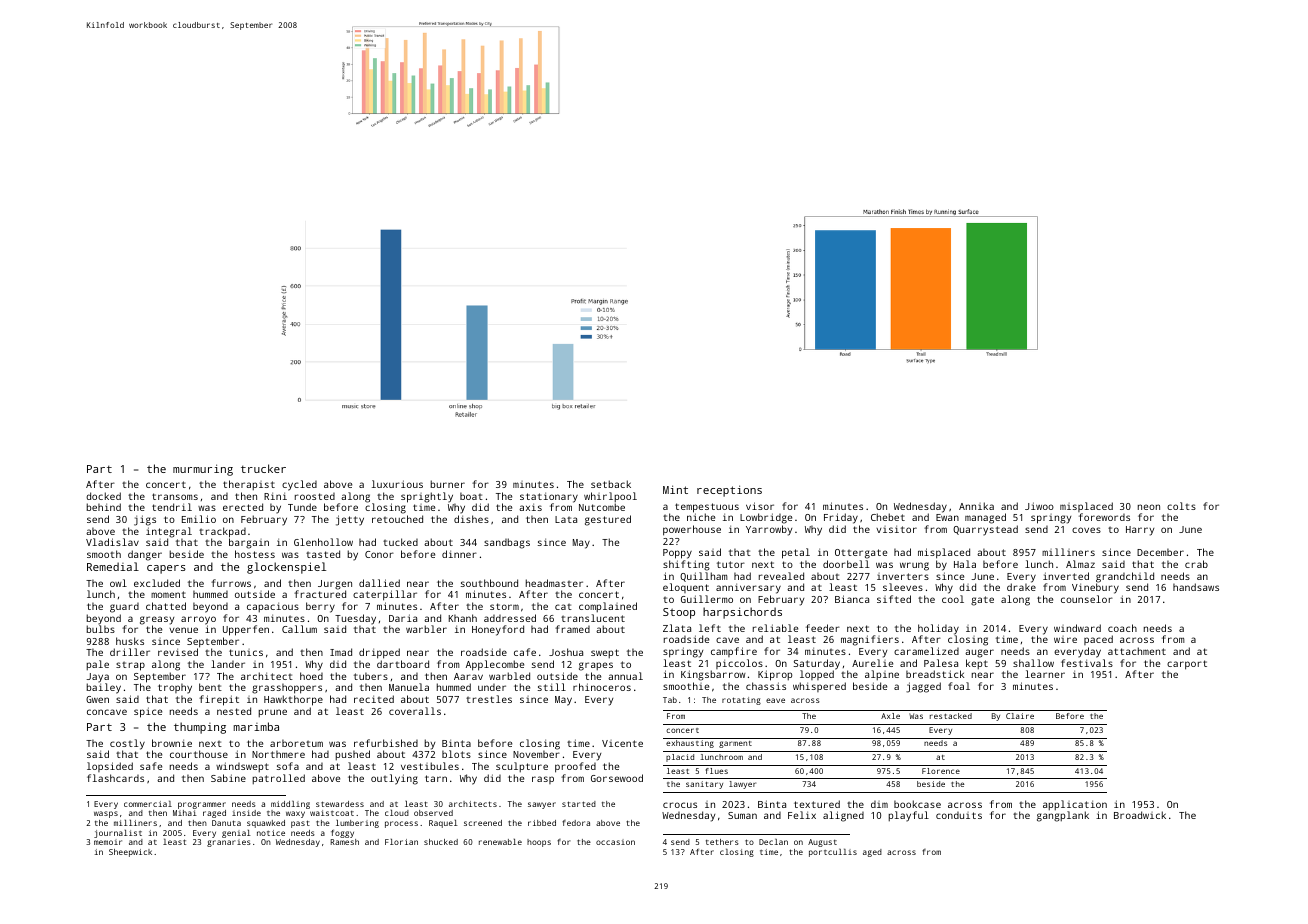 This screenshot has height=924, width=1308. I want to click on Harry, so click(1140, 531).
